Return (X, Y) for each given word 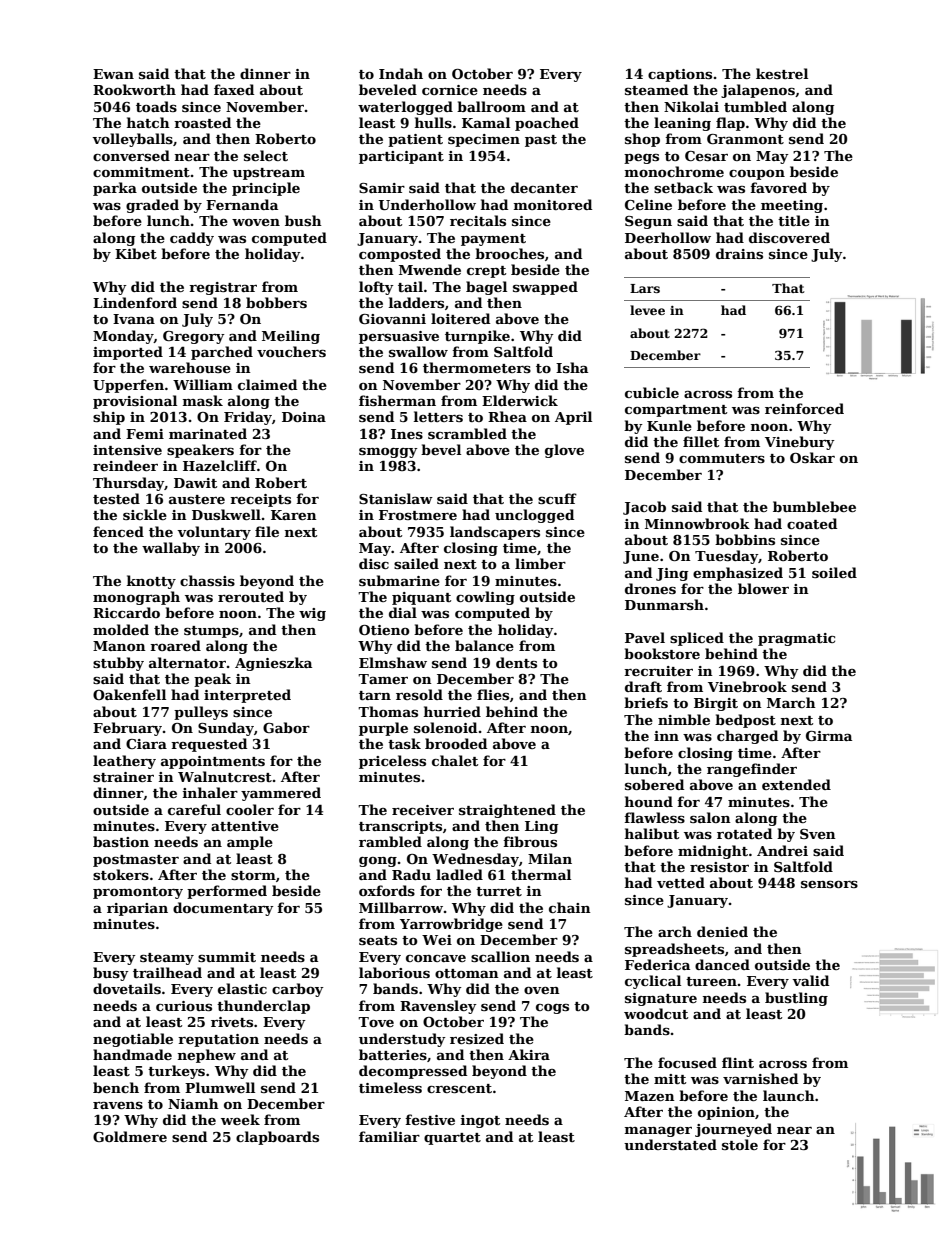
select (266, 155)
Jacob (644, 508)
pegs (641, 159)
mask (203, 400)
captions (680, 75)
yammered (281, 794)
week (240, 1119)
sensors (829, 884)
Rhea (507, 416)
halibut (652, 833)
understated (670, 1144)
